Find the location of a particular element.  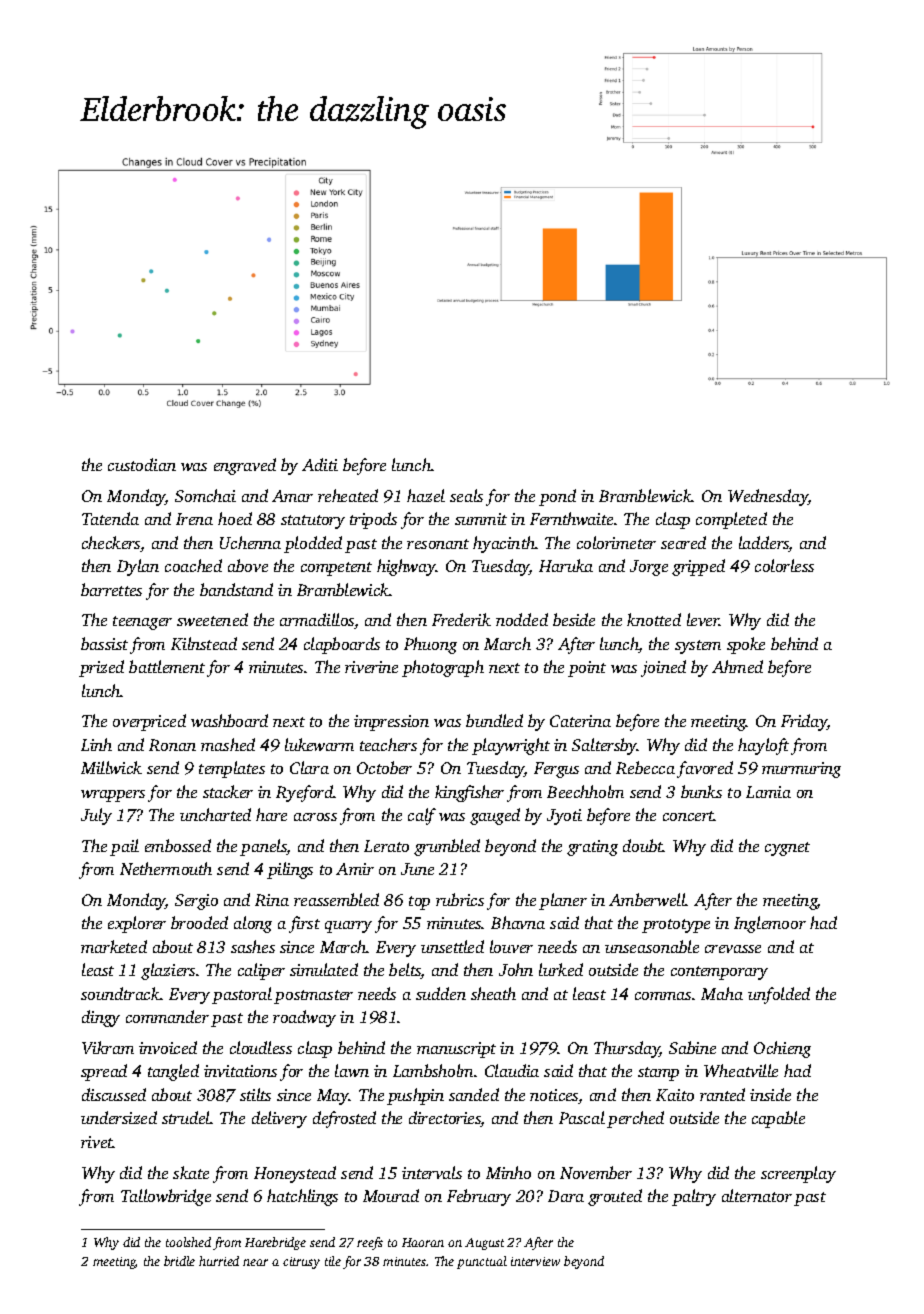

hazel is located at coordinates (426, 495).
